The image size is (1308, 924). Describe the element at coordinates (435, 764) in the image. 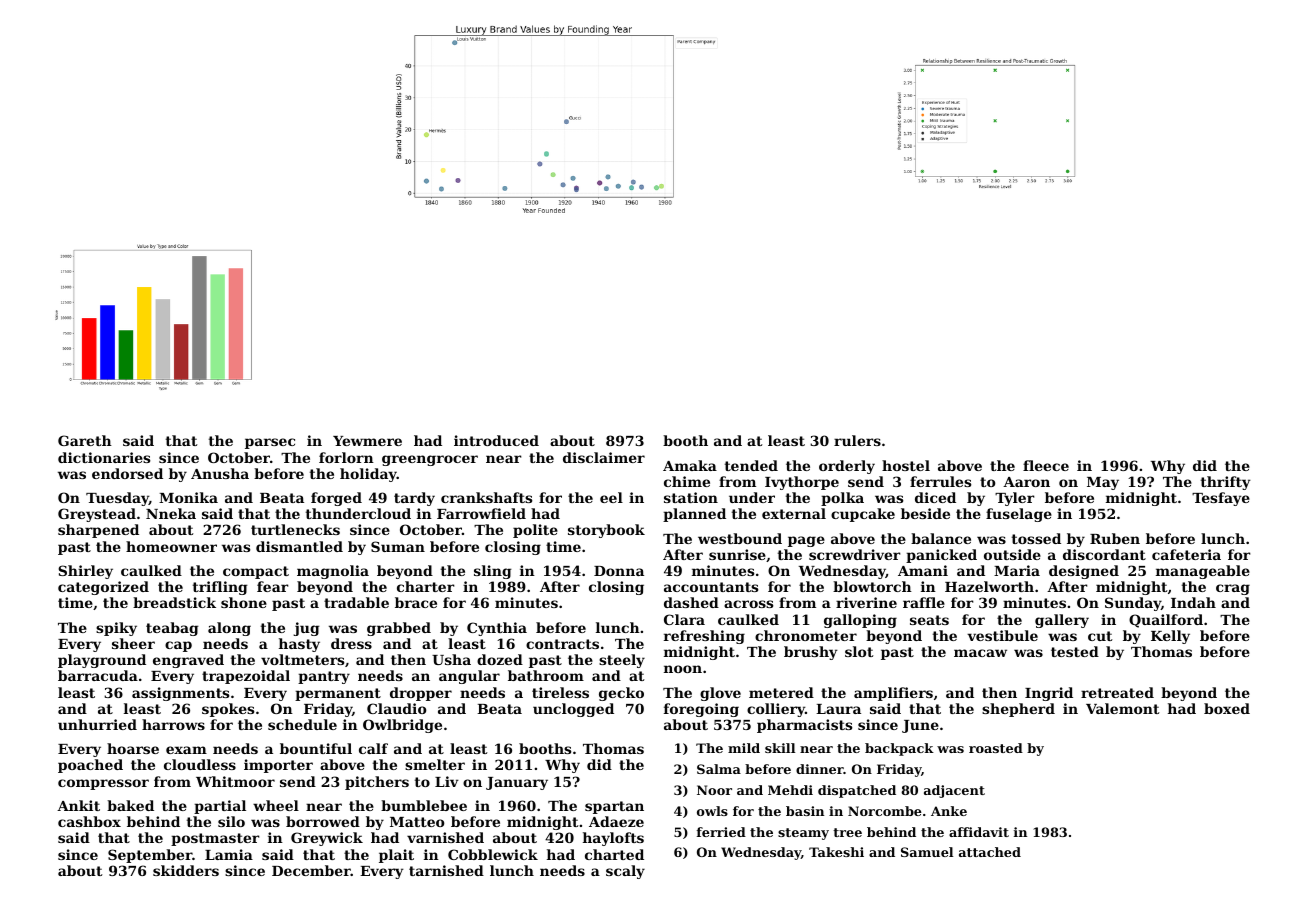

I see `smelter` at that location.
